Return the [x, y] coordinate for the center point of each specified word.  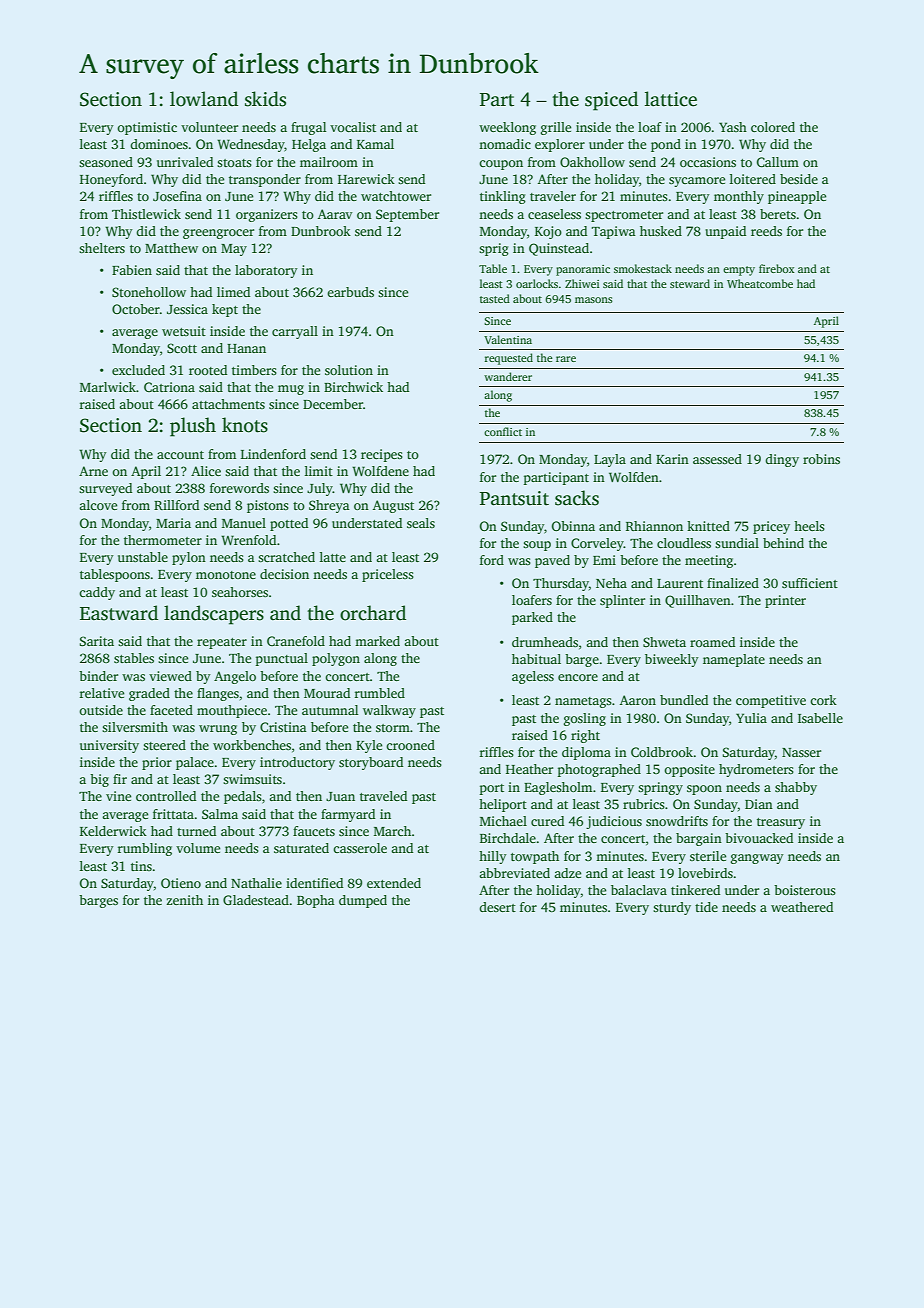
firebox [777, 268]
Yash [733, 127]
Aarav [335, 214]
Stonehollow [149, 292]
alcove [98, 505]
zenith [184, 900]
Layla [610, 460]
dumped [363, 901]
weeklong [507, 128]
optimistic [147, 128]
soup [537, 546]
